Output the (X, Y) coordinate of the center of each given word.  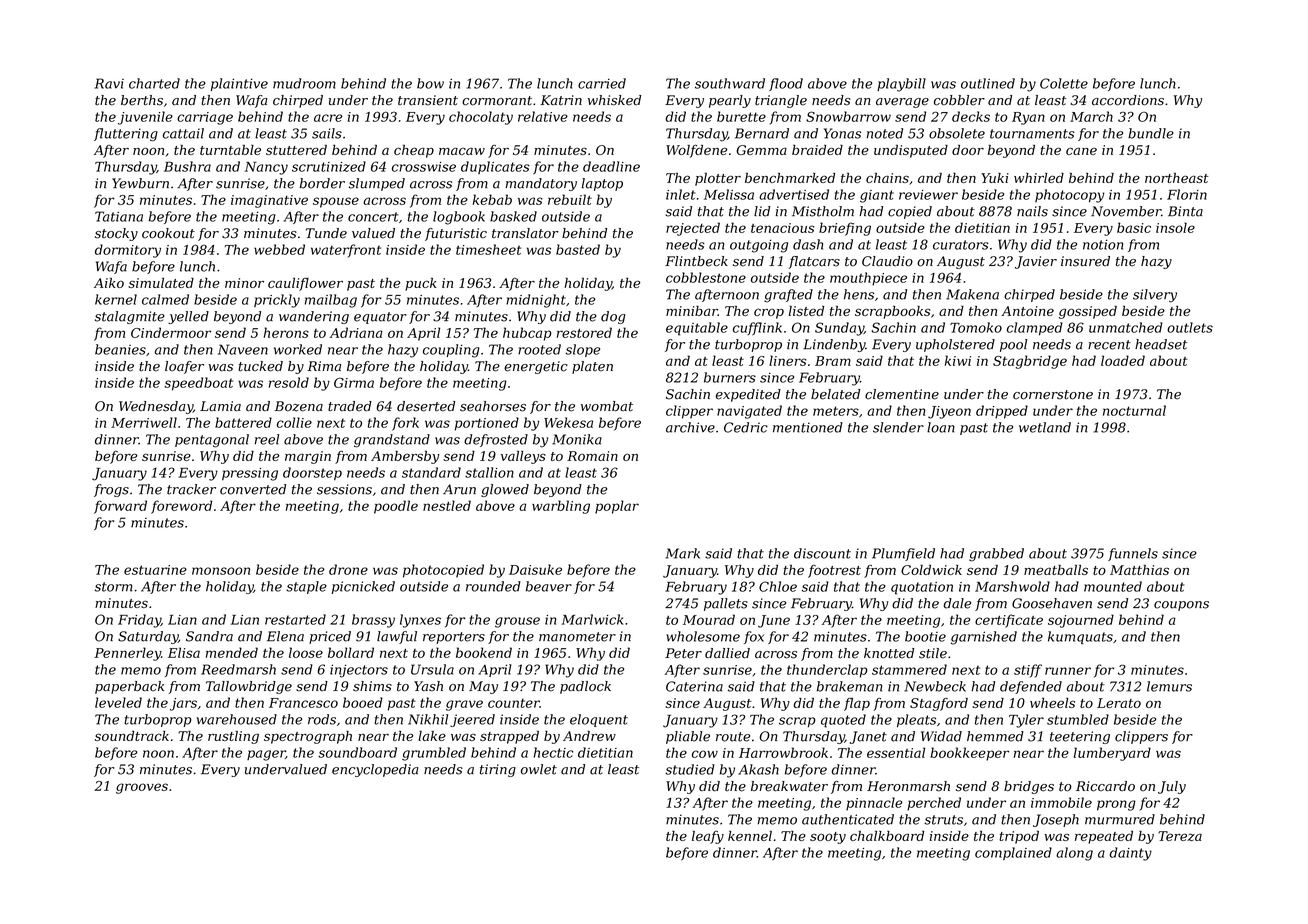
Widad (941, 736)
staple (306, 587)
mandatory (541, 184)
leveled (118, 702)
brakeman (849, 686)
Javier (1036, 262)
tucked (260, 366)
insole (1175, 227)
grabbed (996, 555)
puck (421, 284)
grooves (142, 788)
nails (1032, 211)
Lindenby (834, 345)
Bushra (187, 166)
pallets (726, 604)
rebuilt (570, 199)
